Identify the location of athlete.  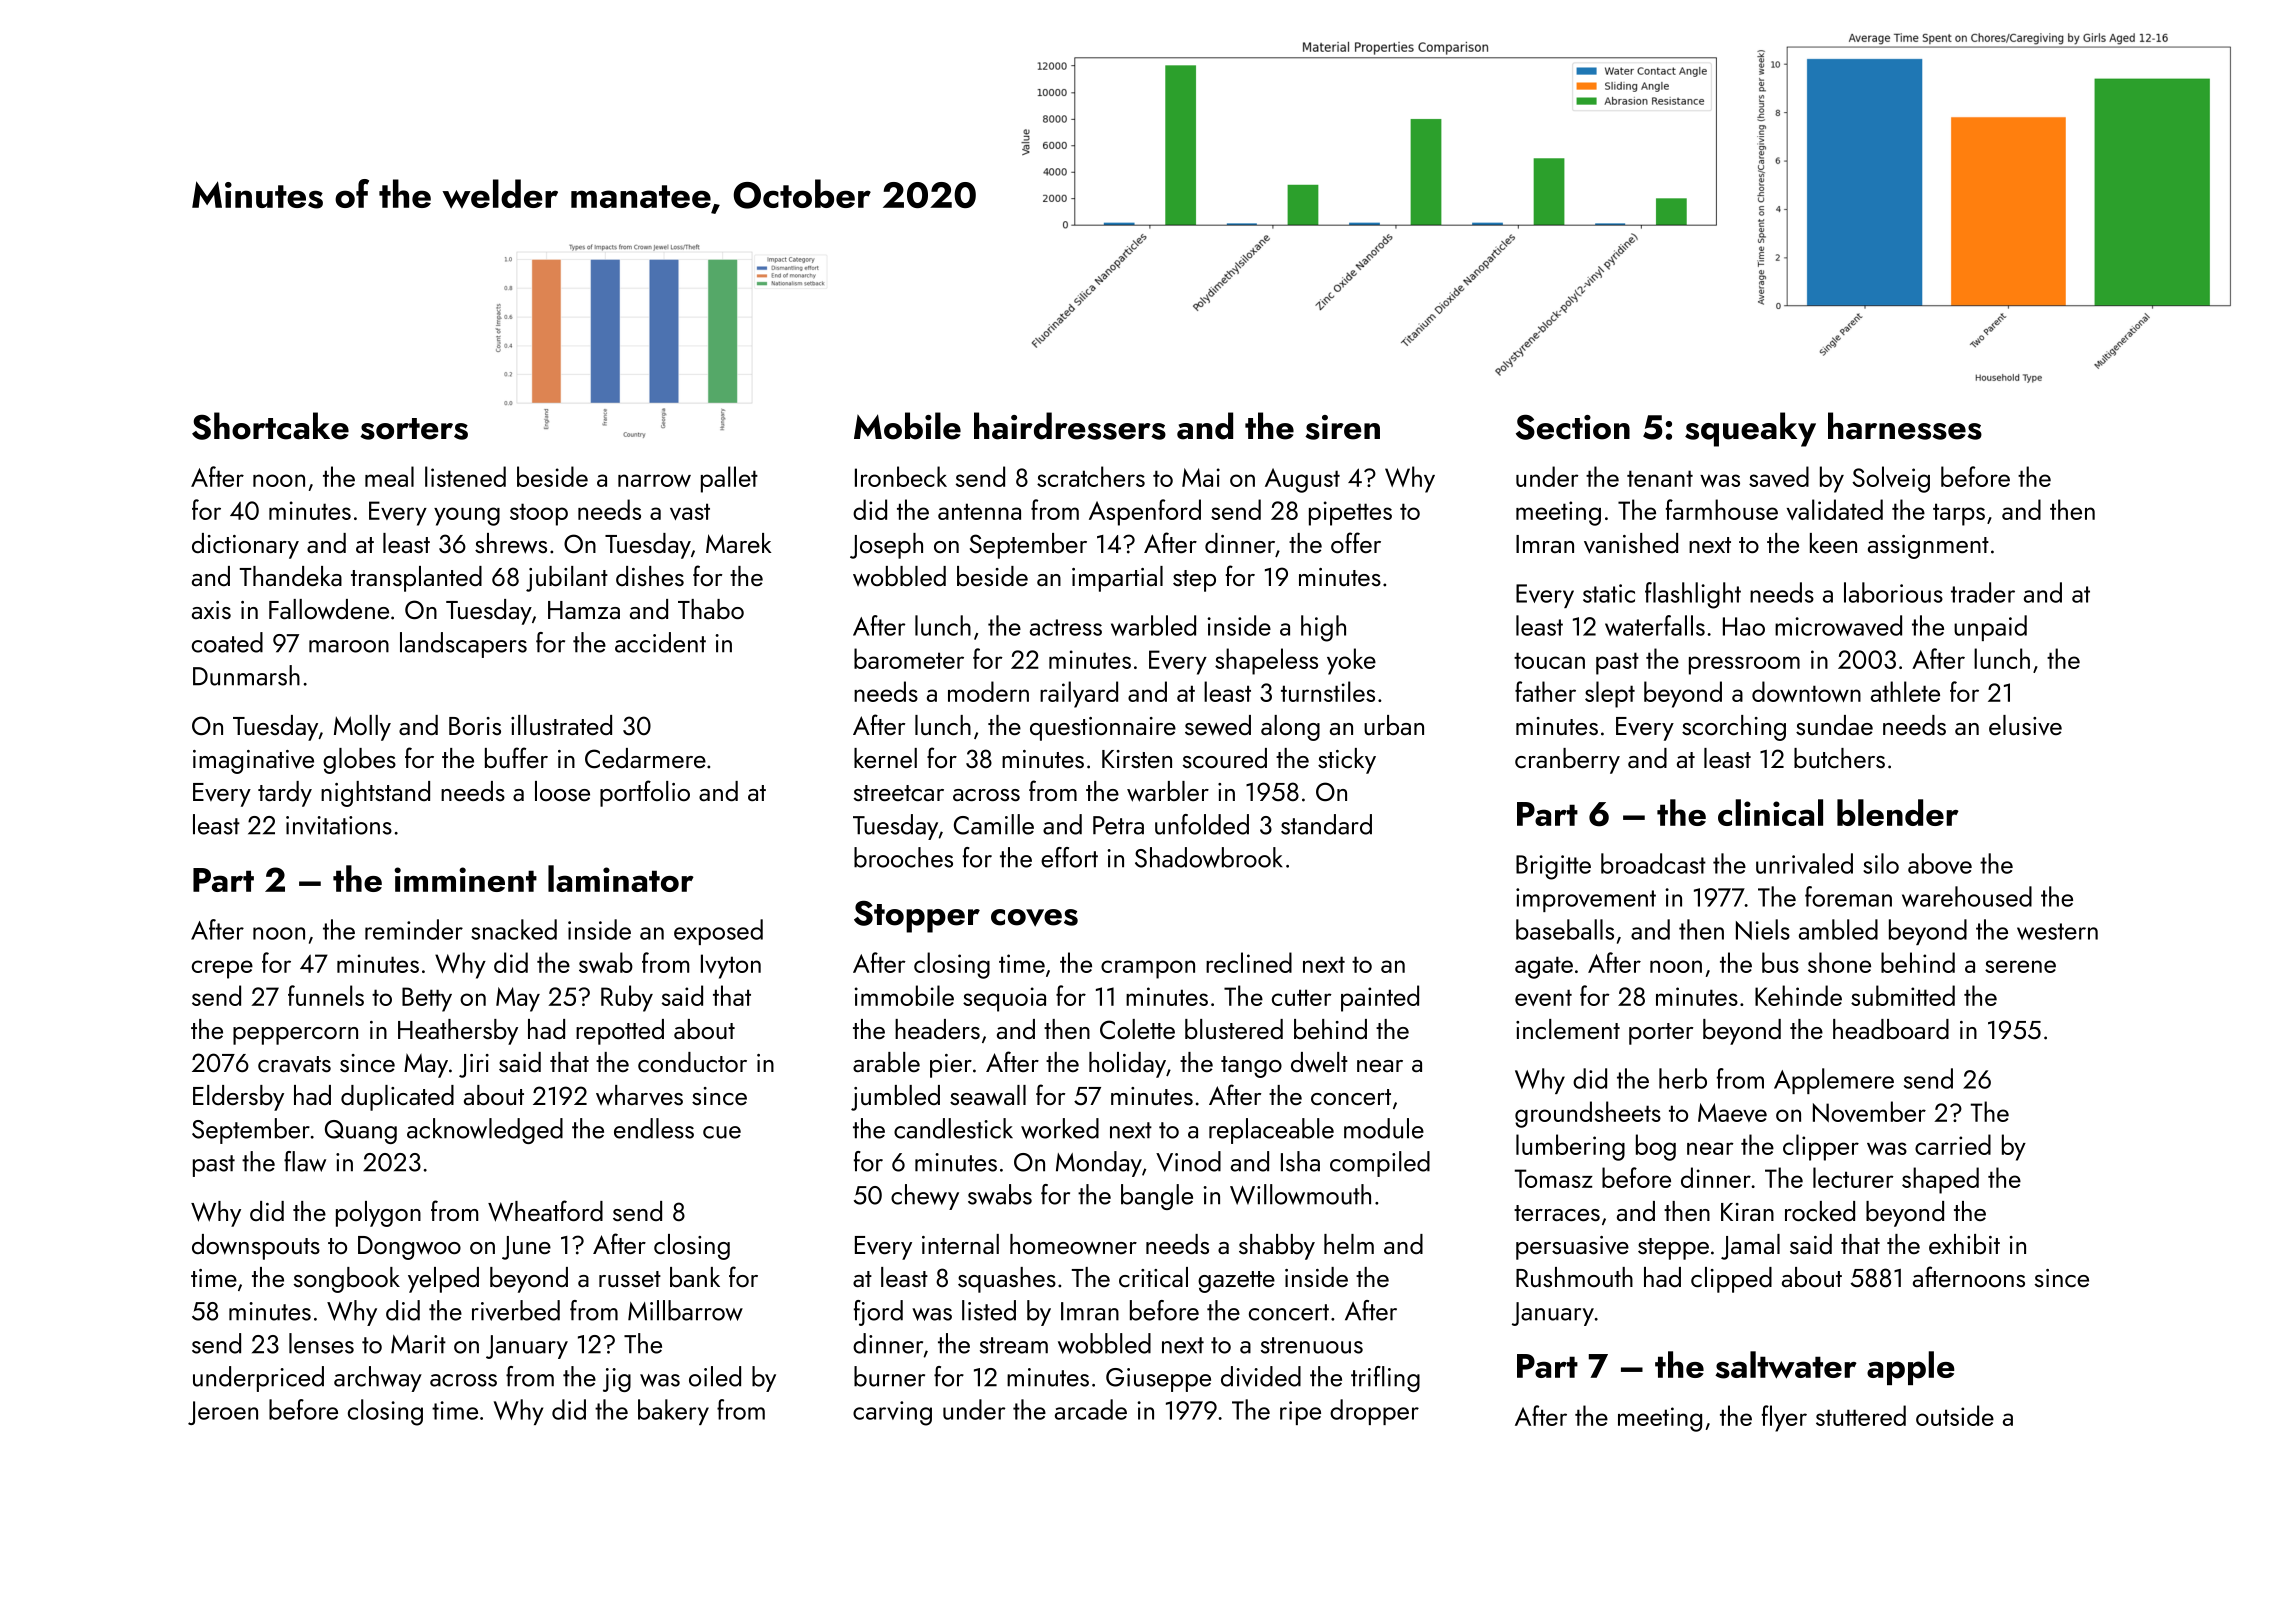
(1905, 691).
